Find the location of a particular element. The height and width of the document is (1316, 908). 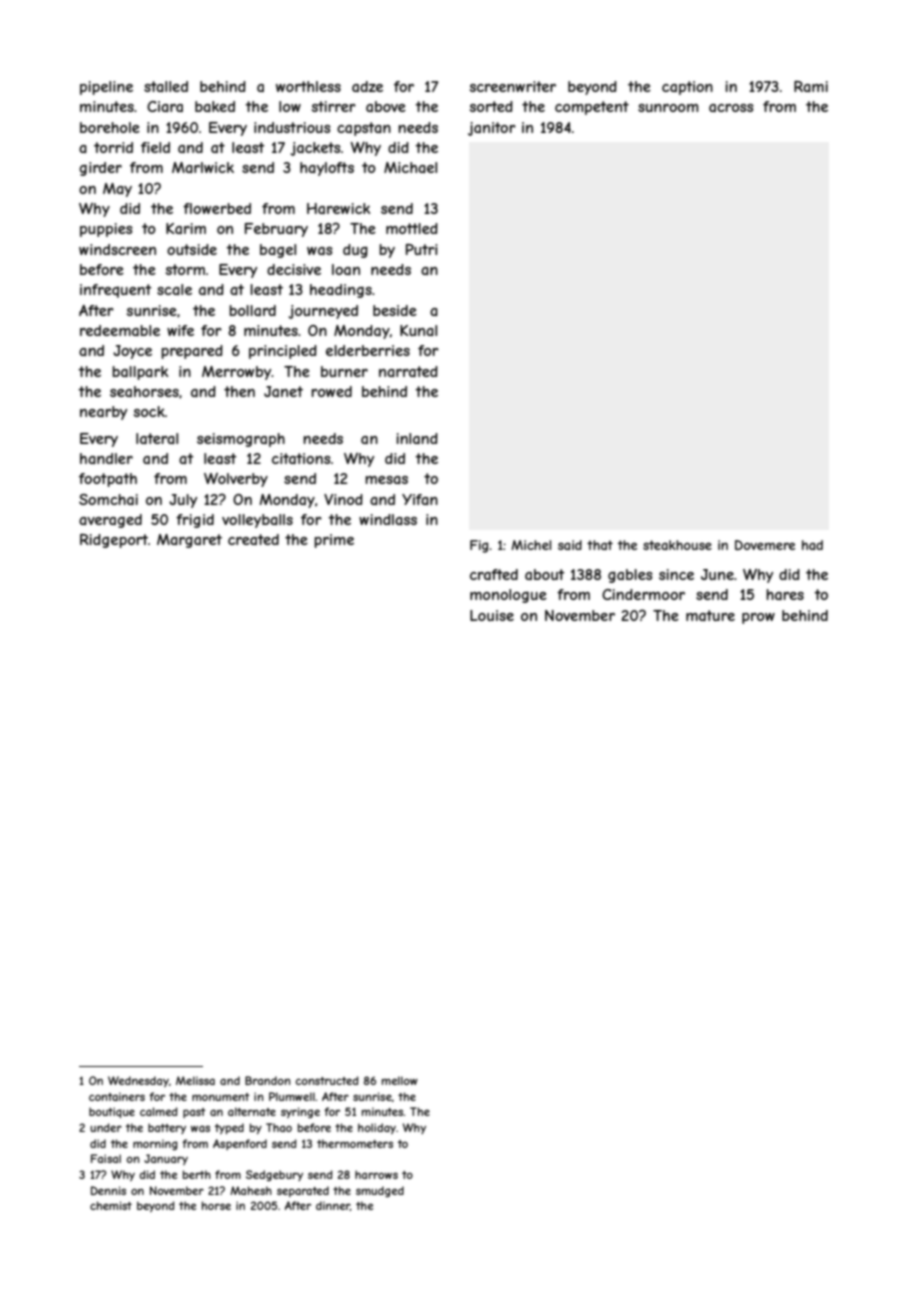

Ridgeport is located at coordinates (114, 541).
